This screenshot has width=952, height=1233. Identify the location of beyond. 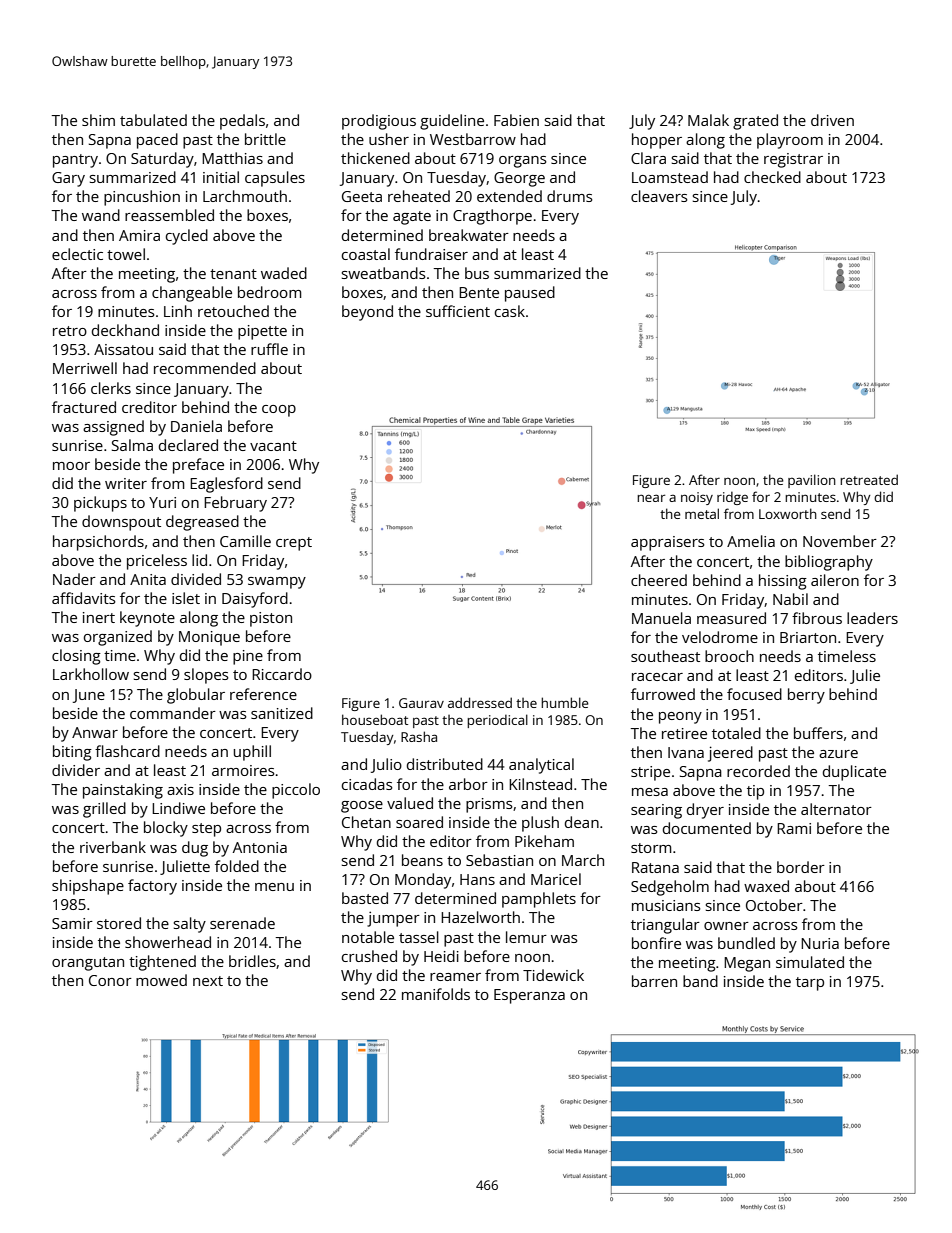
(367, 313).
